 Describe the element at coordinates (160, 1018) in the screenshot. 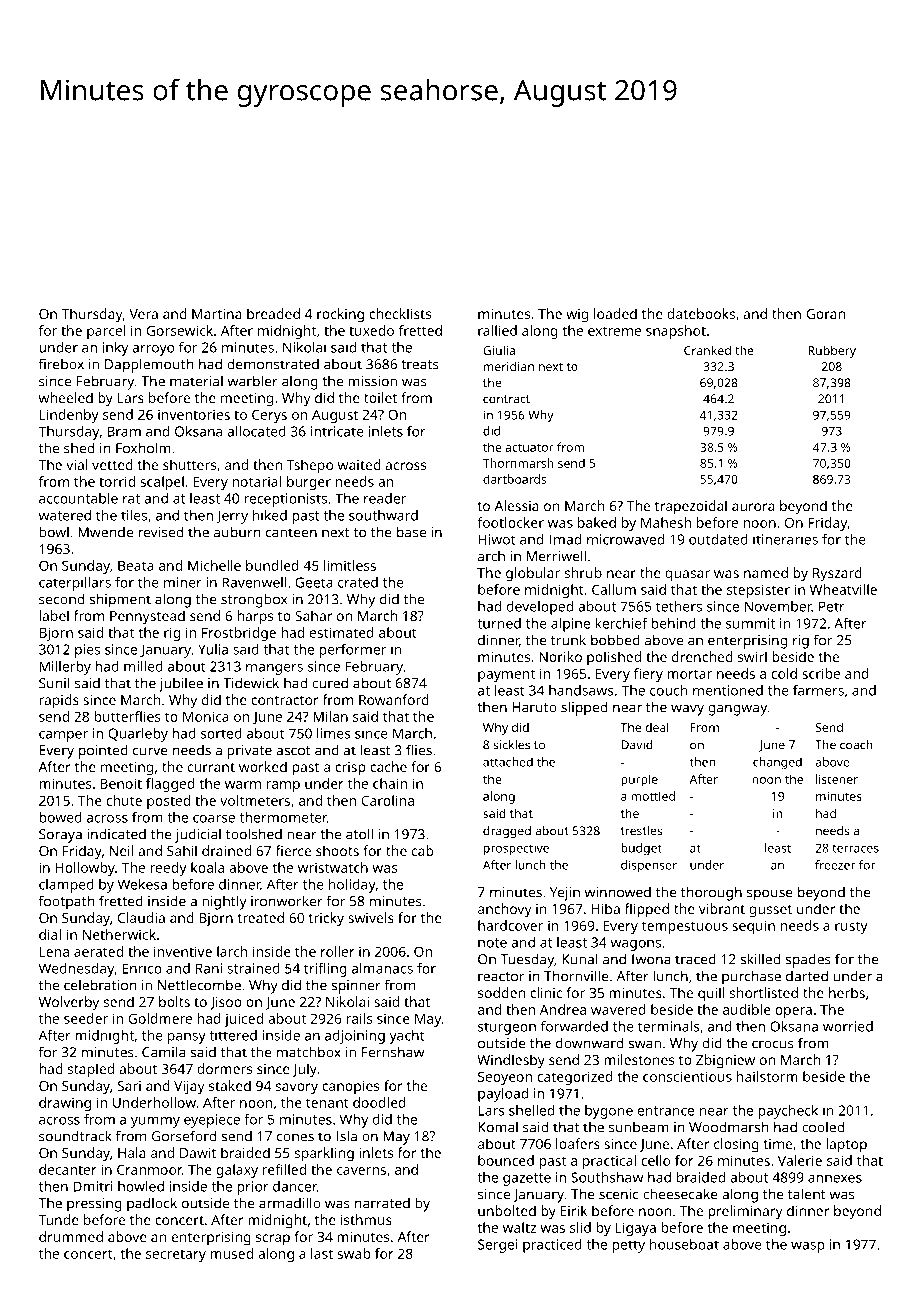

I see `Goldmere` at that location.
